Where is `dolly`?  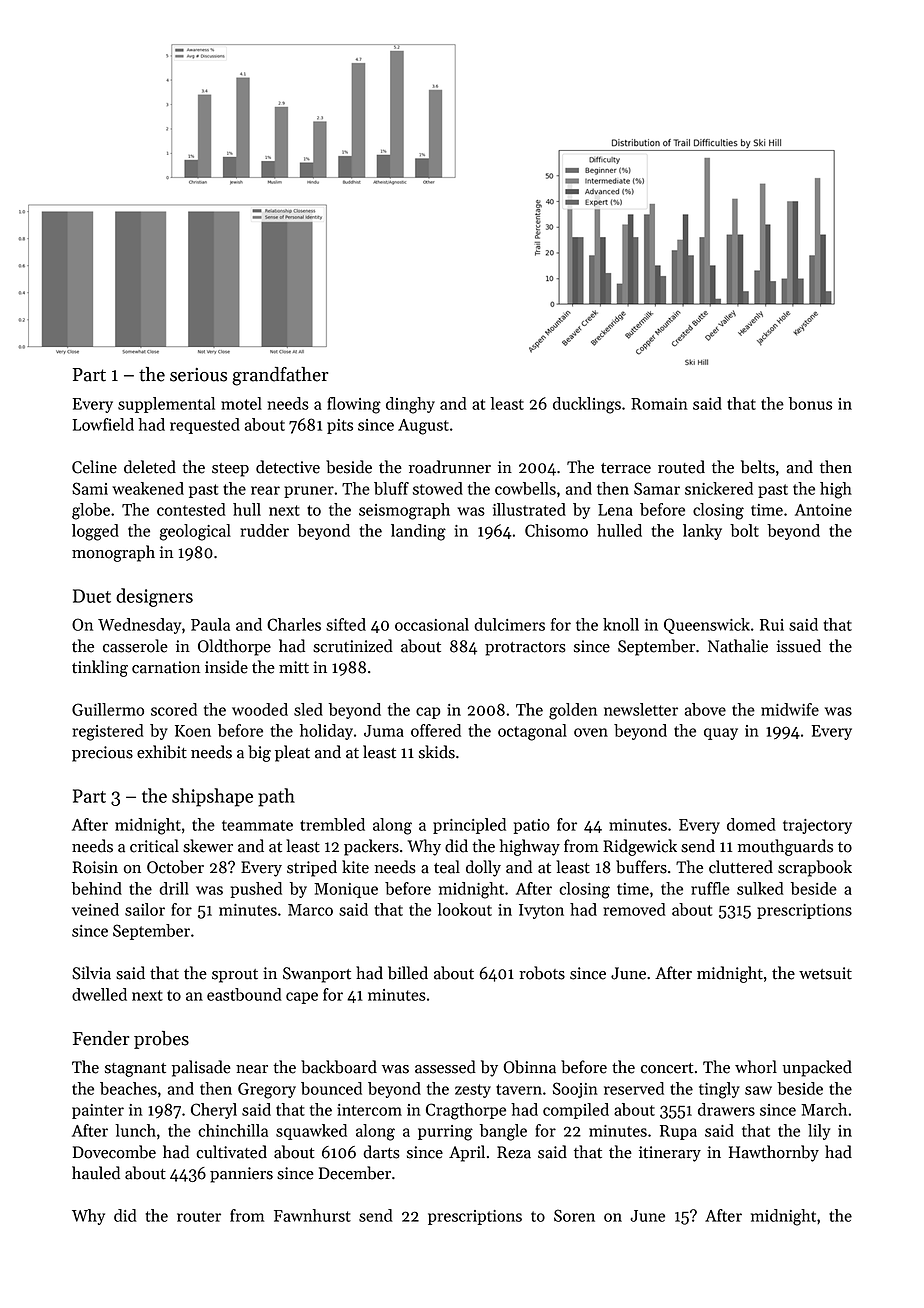
dolly is located at coordinates (483, 868).
